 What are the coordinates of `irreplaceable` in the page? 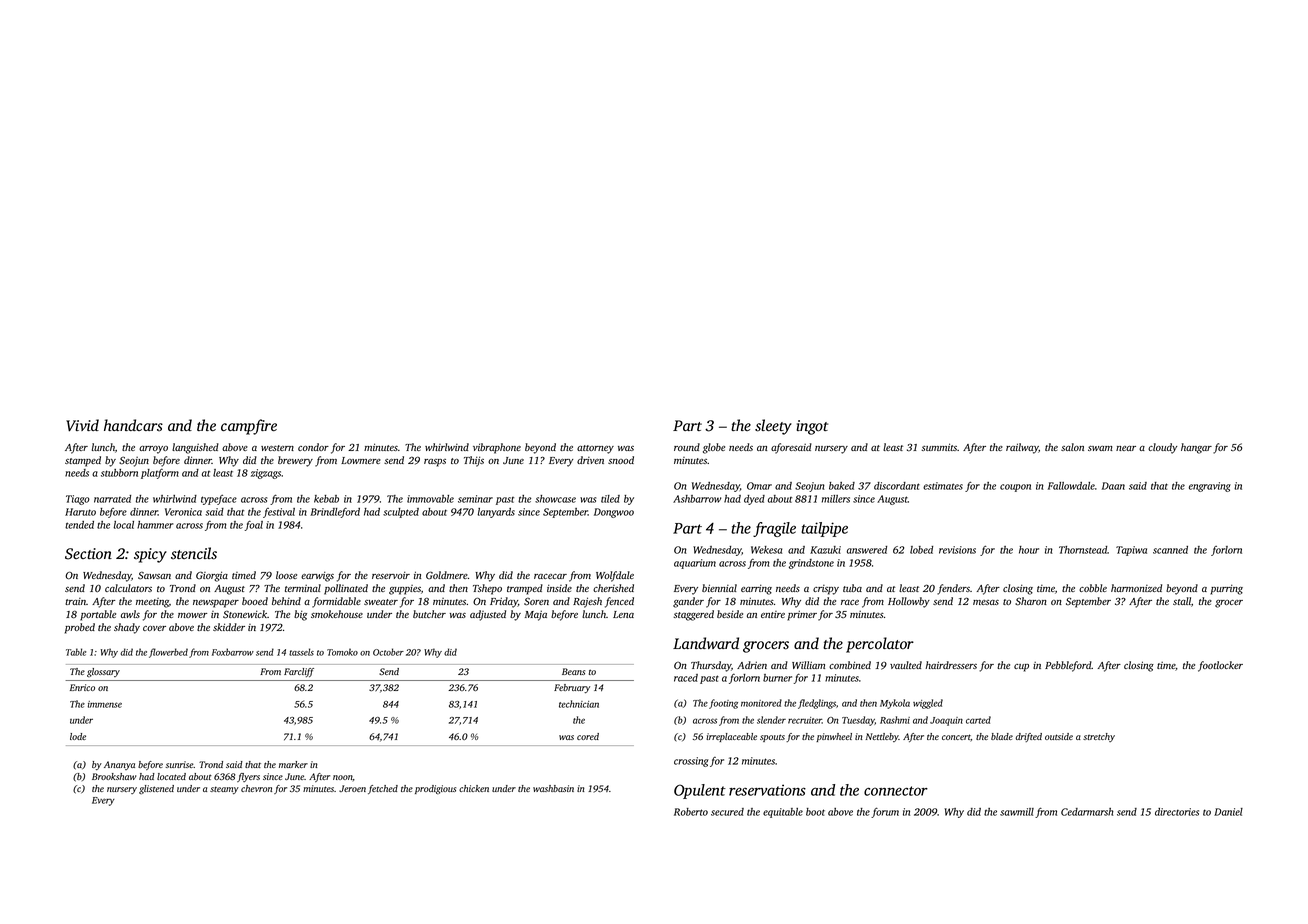 It's located at (731, 737).
